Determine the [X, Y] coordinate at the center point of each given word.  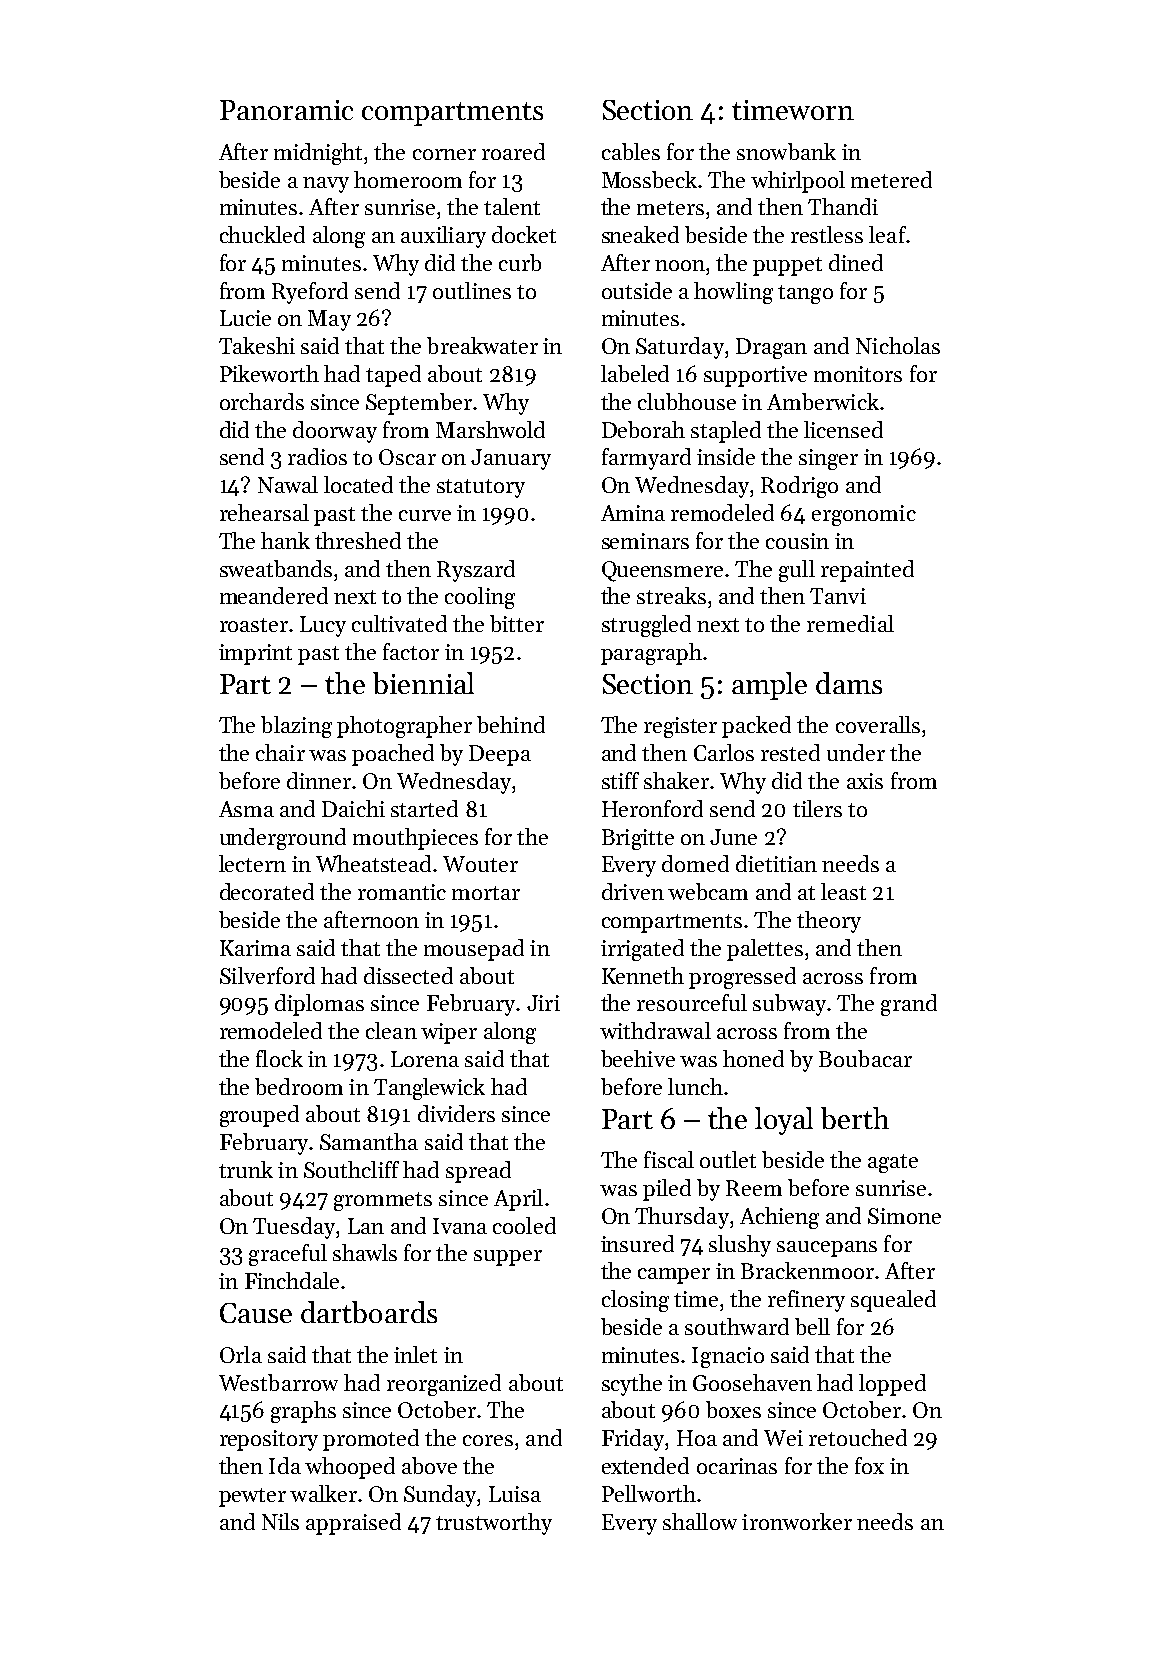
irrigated [642, 950]
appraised [353, 1524]
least [843, 891]
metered [891, 179]
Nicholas [898, 345]
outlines [472, 290]
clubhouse [687, 401]
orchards [262, 401]
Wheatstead [373, 863]
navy [326, 185]
